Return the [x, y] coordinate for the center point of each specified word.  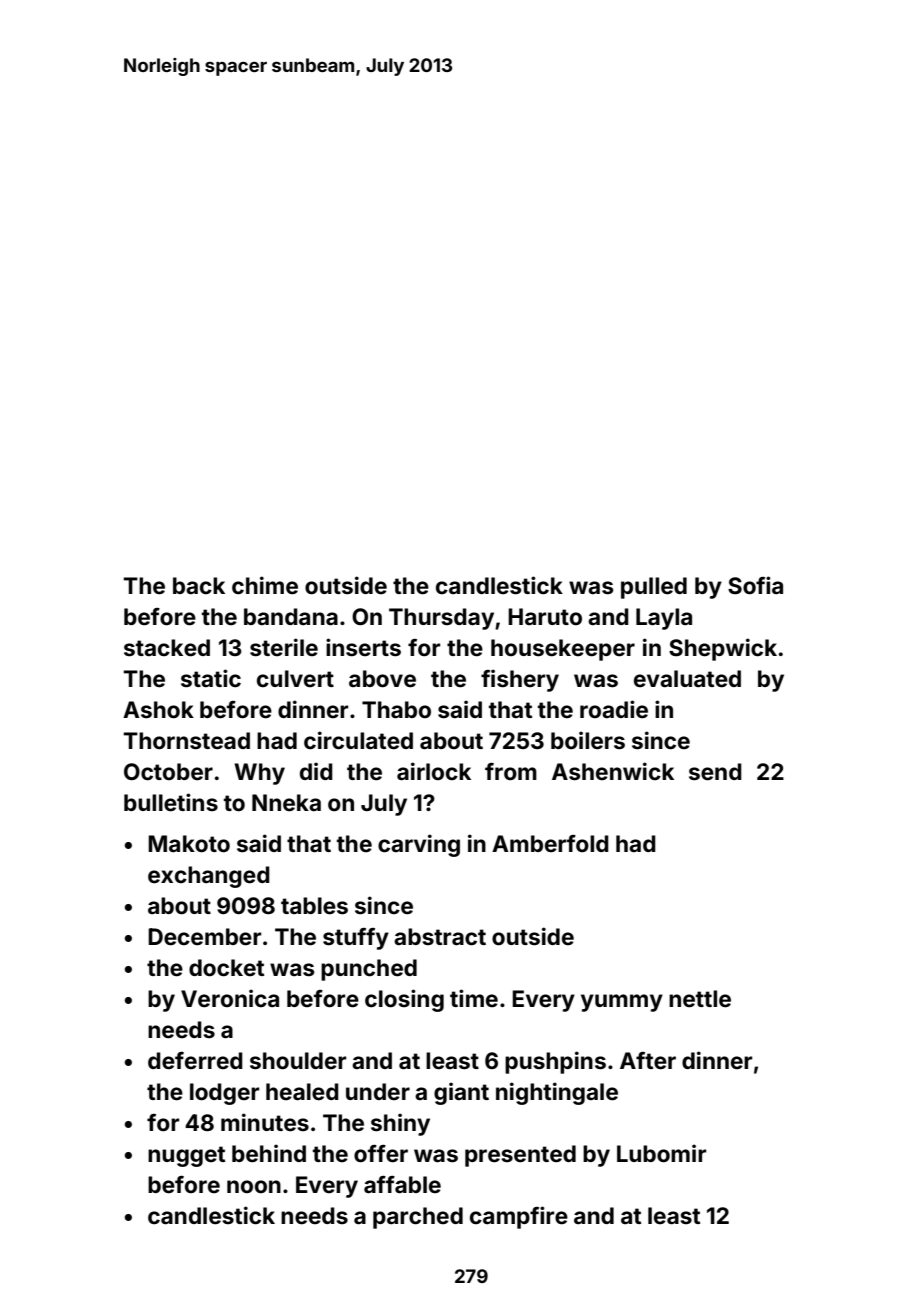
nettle [700, 999]
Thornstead [186, 741]
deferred [195, 1061]
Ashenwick [613, 771]
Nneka [286, 803]
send [715, 772]
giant [461, 1093]
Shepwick [723, 649]
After [648, 1061]
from [511, 772]
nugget [186, 1156]
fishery [520, 680]
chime [265, 585]
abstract [440, 937]
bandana [291, 617]
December [204, 937]
